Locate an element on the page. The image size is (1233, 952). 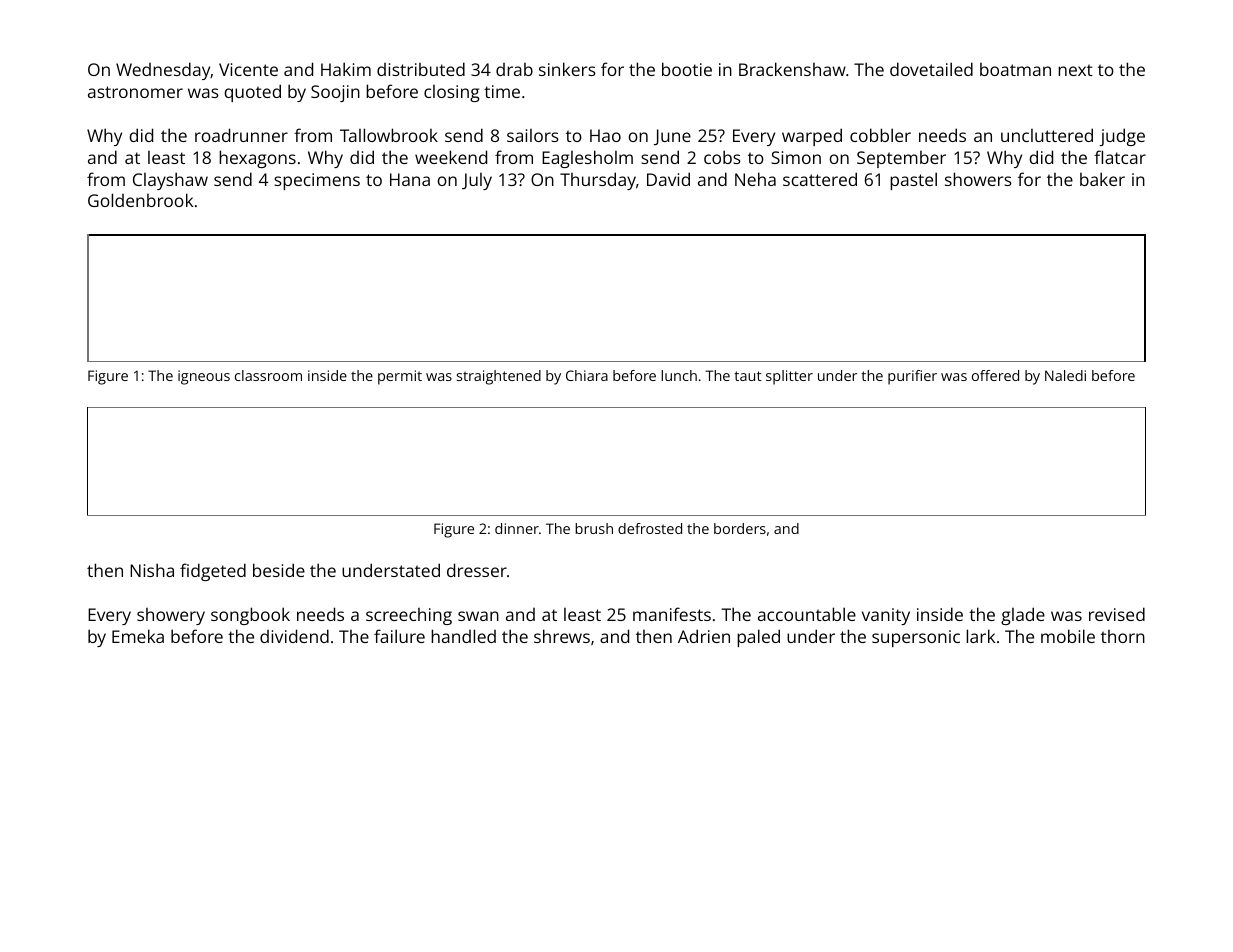
offered is located at coordinates (995, 375).
